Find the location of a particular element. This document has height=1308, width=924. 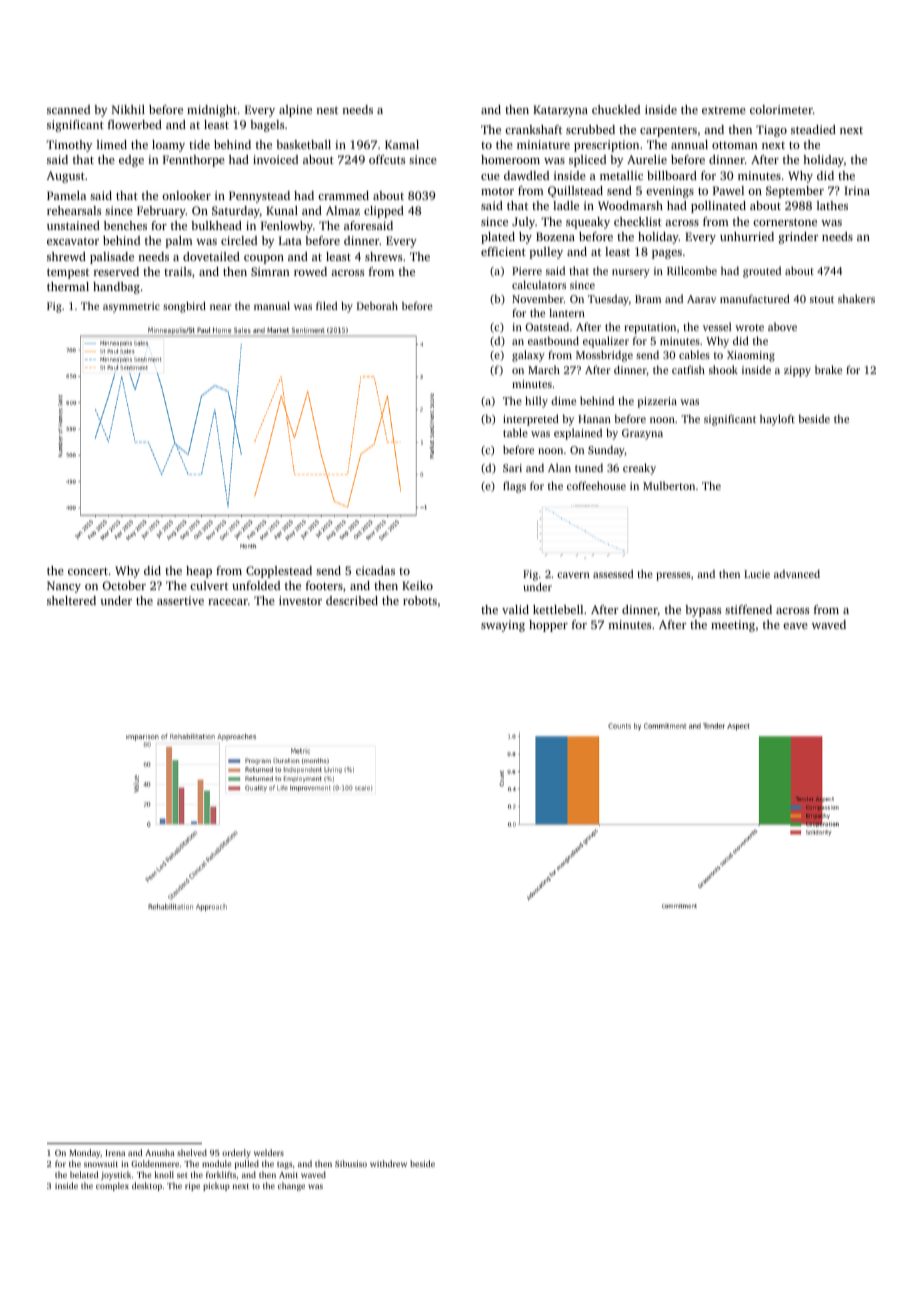

swaying is located at coordinates (503, 626).
